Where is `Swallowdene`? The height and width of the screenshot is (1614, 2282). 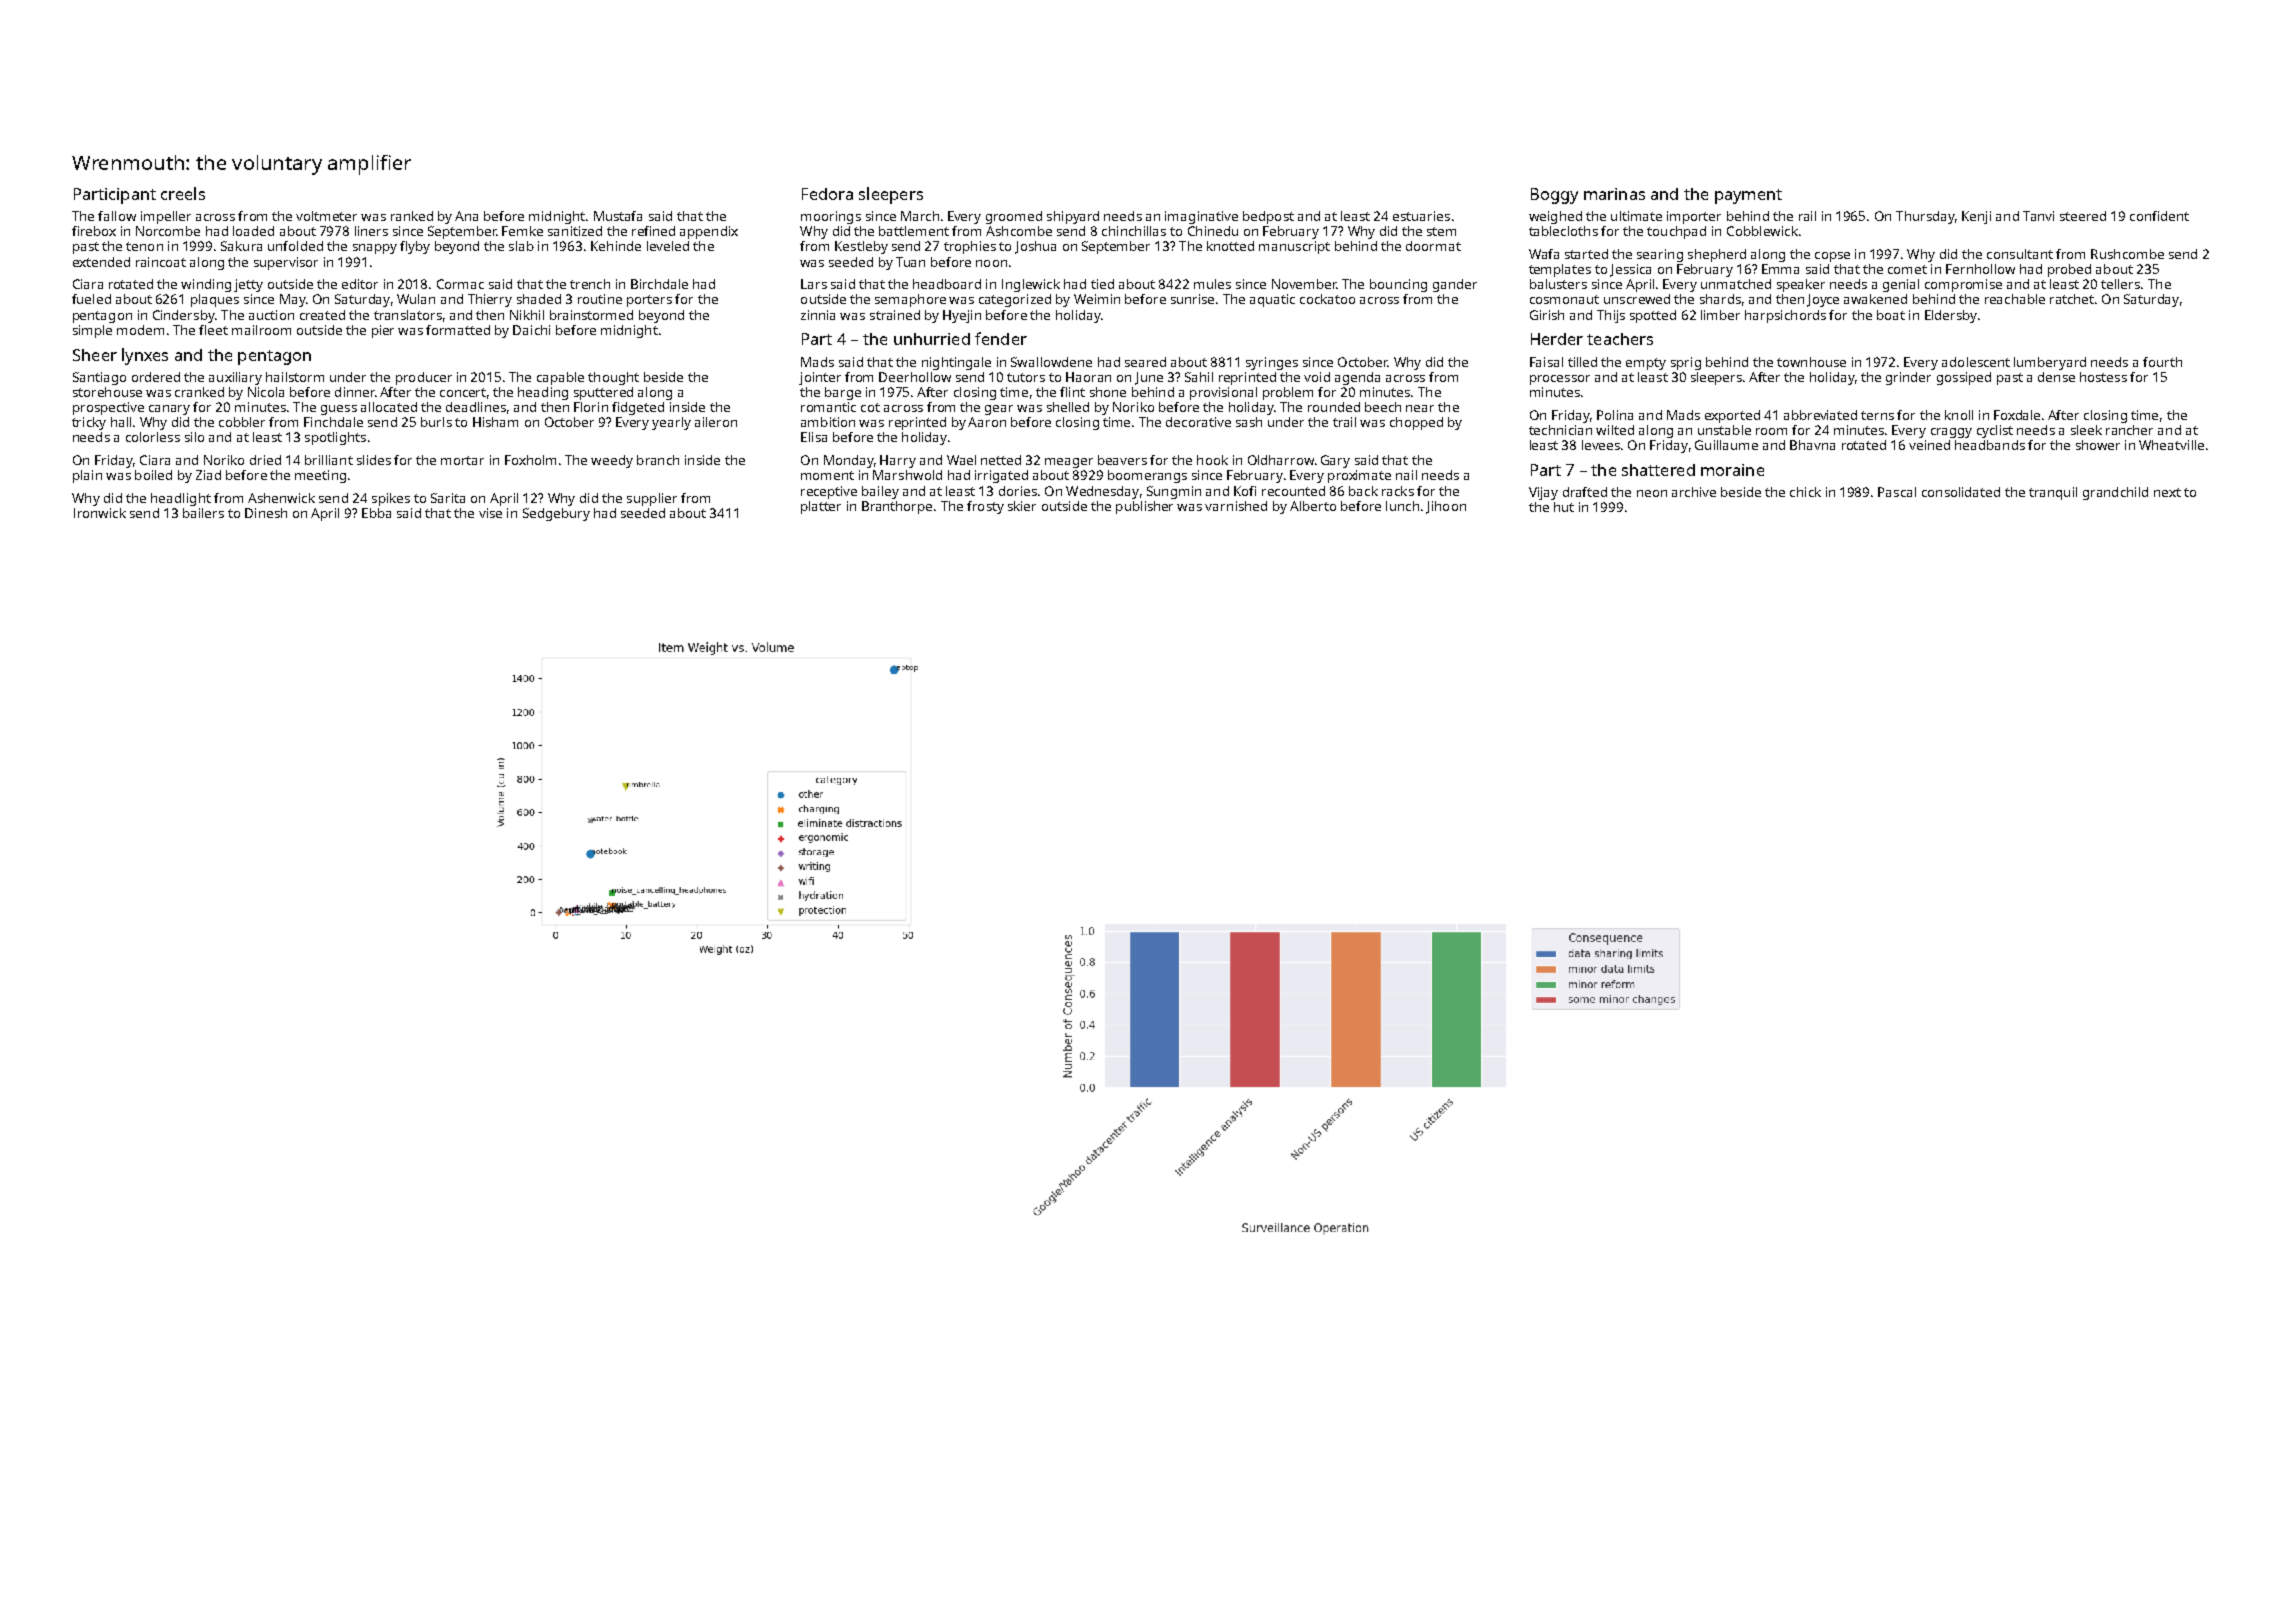
Swallowdene is located at coordinates (1051, 362).
